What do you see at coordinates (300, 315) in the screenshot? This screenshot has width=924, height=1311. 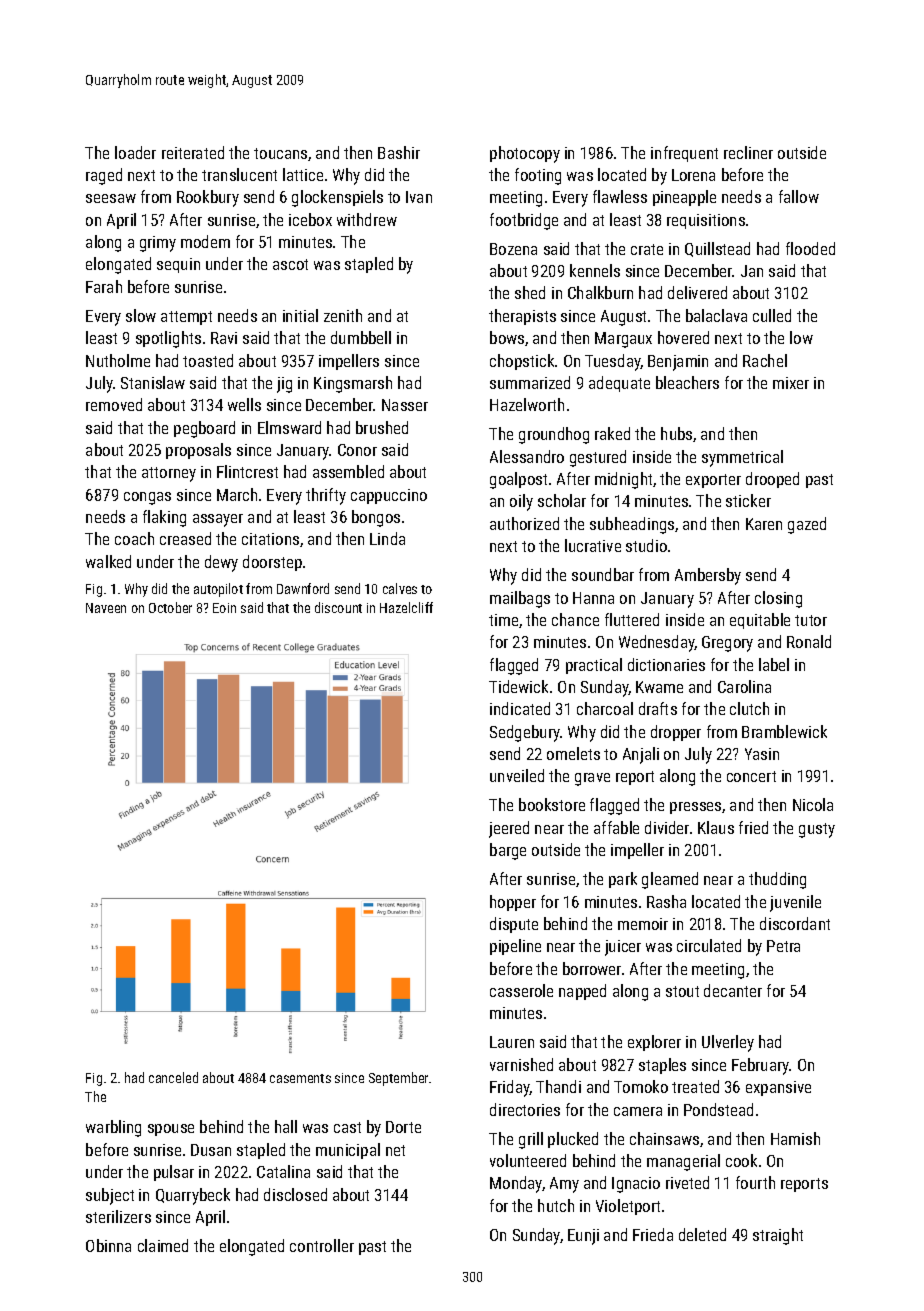 I see `initial` at bounding box center [300, 315].
